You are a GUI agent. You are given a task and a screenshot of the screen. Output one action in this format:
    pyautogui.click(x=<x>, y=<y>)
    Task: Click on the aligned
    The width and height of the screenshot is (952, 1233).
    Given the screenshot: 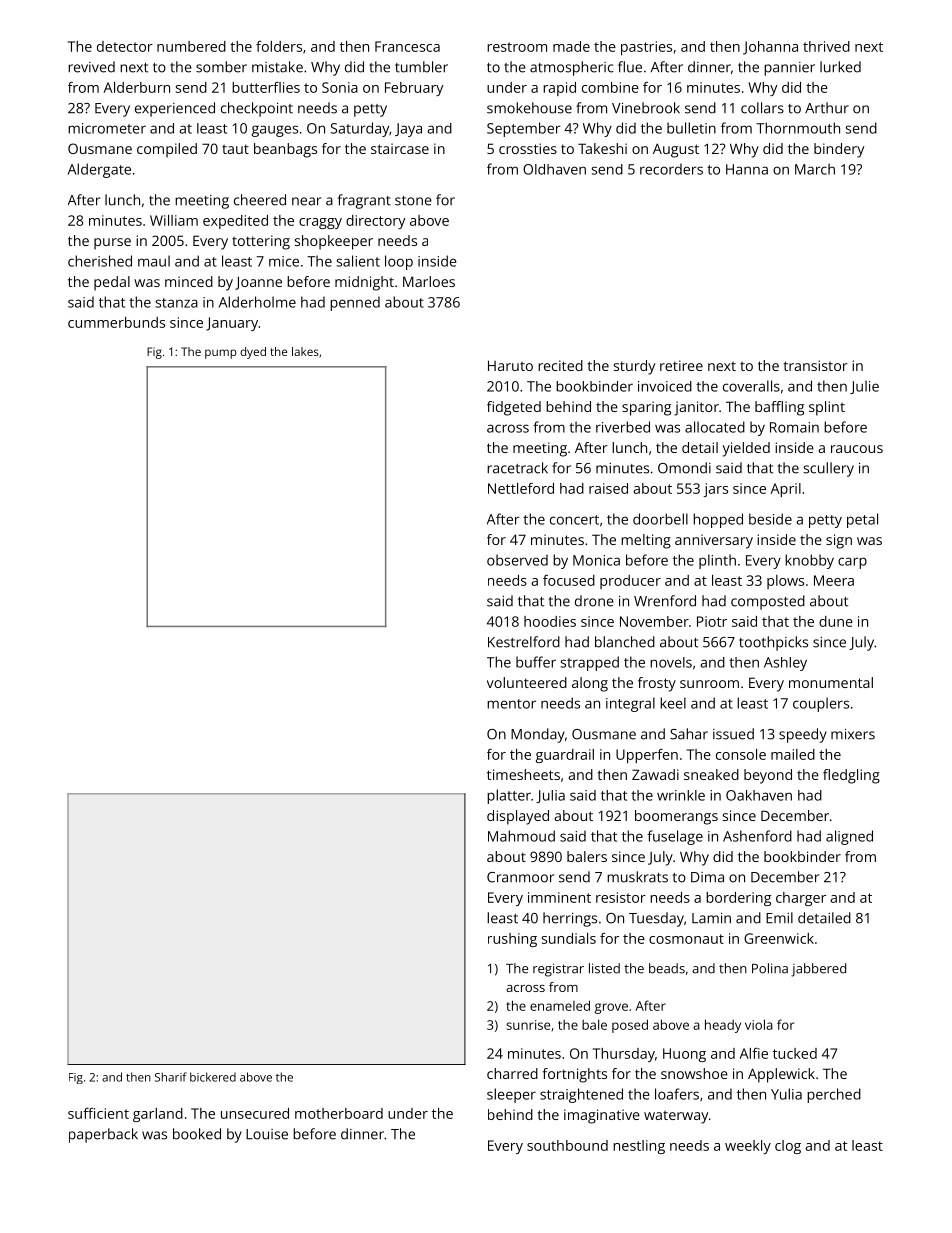 What is the action you would take?
    pyautogui.click(x=849, y=837)
